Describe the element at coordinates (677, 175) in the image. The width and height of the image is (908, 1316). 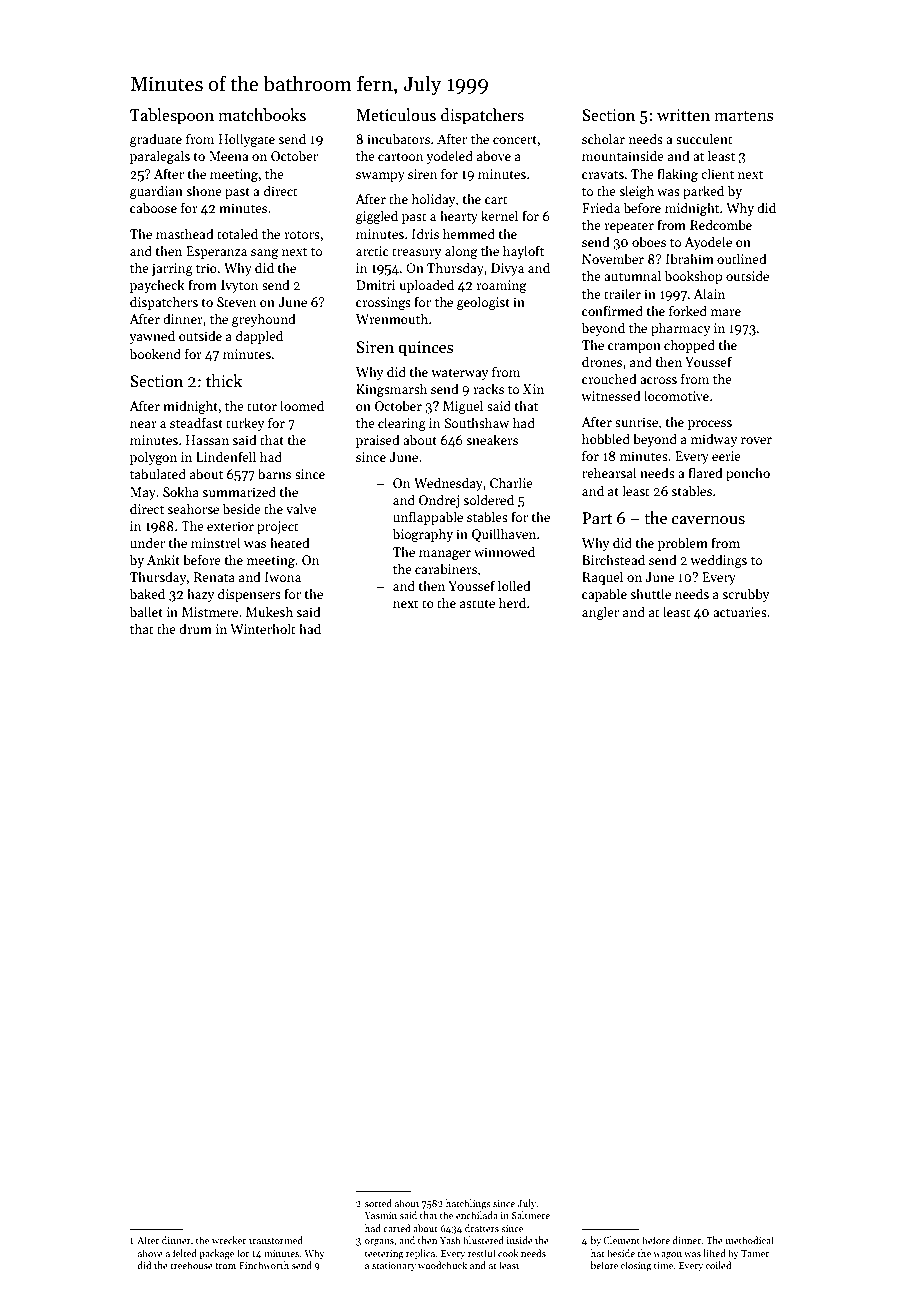
I see `flaking` at that location.
